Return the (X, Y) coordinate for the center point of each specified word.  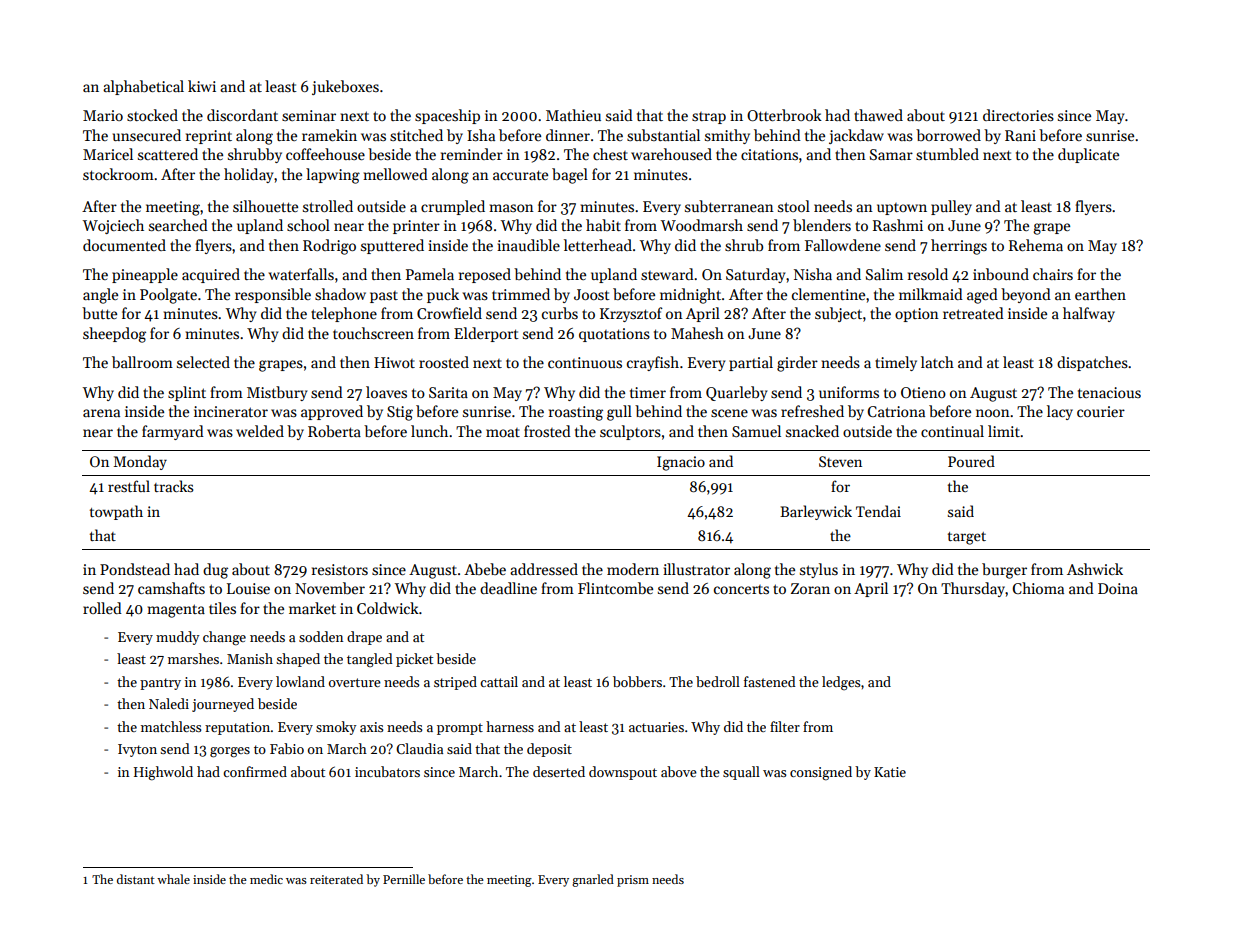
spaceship (447, 116)
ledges (841, 683)
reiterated (336, 879)
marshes (193, 658)
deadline (508, 588)
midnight (690, 296)
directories (1018, 115)
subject (838, 314)
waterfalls (301, 274)
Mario (103, 115)
